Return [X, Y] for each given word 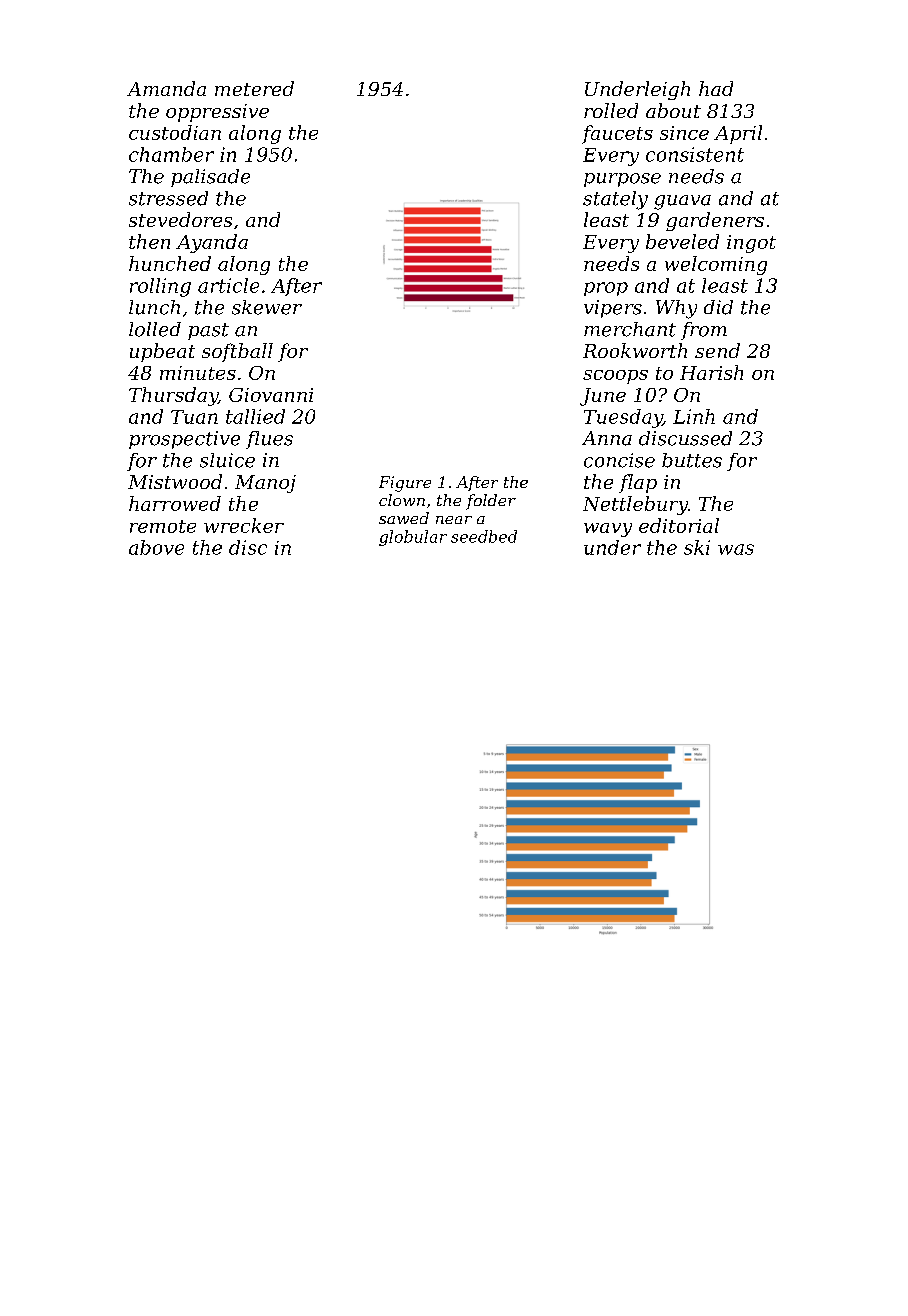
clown [402, 500]
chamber [171, 154]
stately [615, 200]
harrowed [175, 503]
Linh [694, 416]
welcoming [716, 265]
